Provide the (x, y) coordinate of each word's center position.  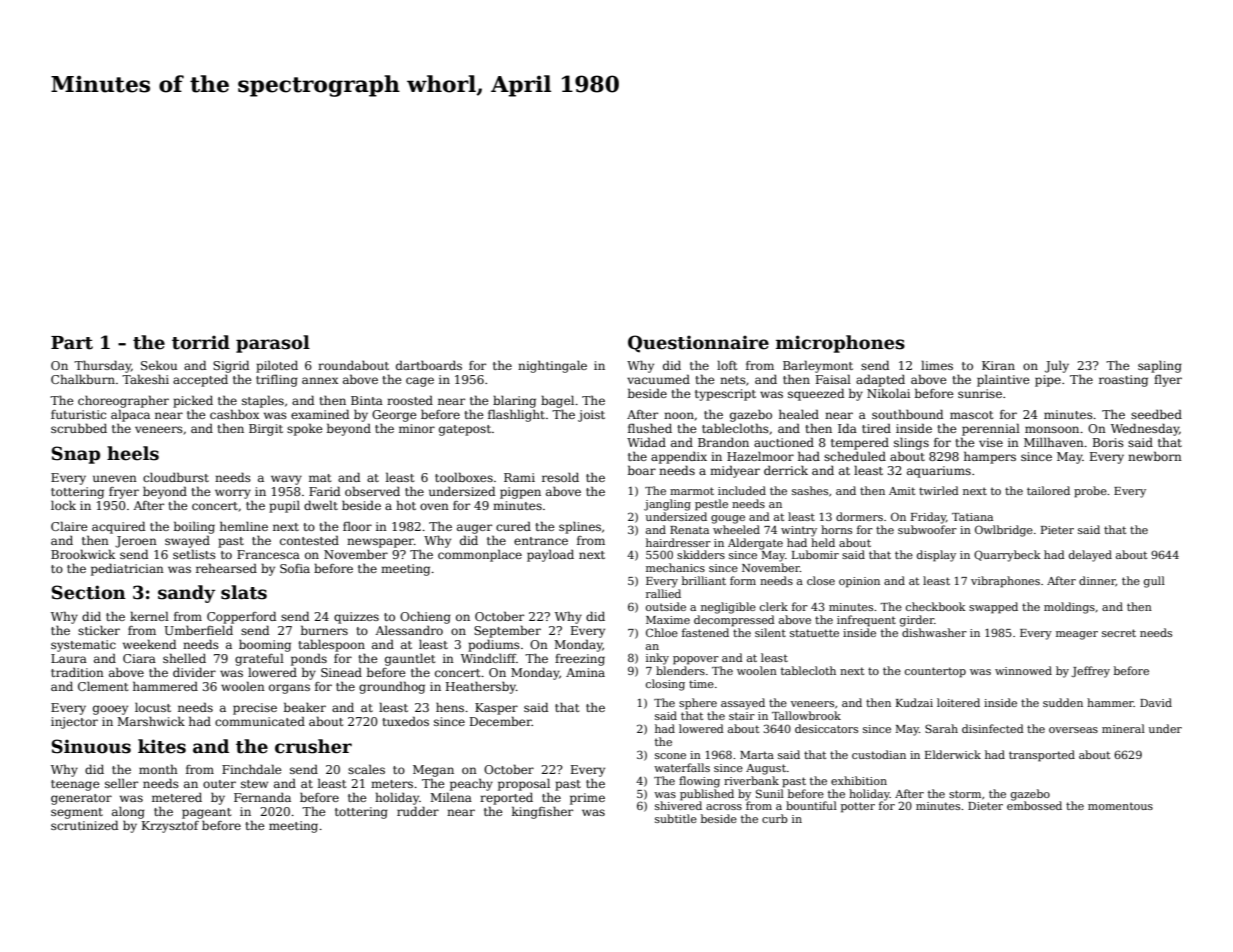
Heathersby (481, 687)
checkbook (936, 606)
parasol (273, 344)
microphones (840, 344)
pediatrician (127, 569)
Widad (646, 442)
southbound (907, 414)
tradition (77, 672)
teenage (75, 785)
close (821, 580)
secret (1119, 633)
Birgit (266, 430)
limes (937, 365)
